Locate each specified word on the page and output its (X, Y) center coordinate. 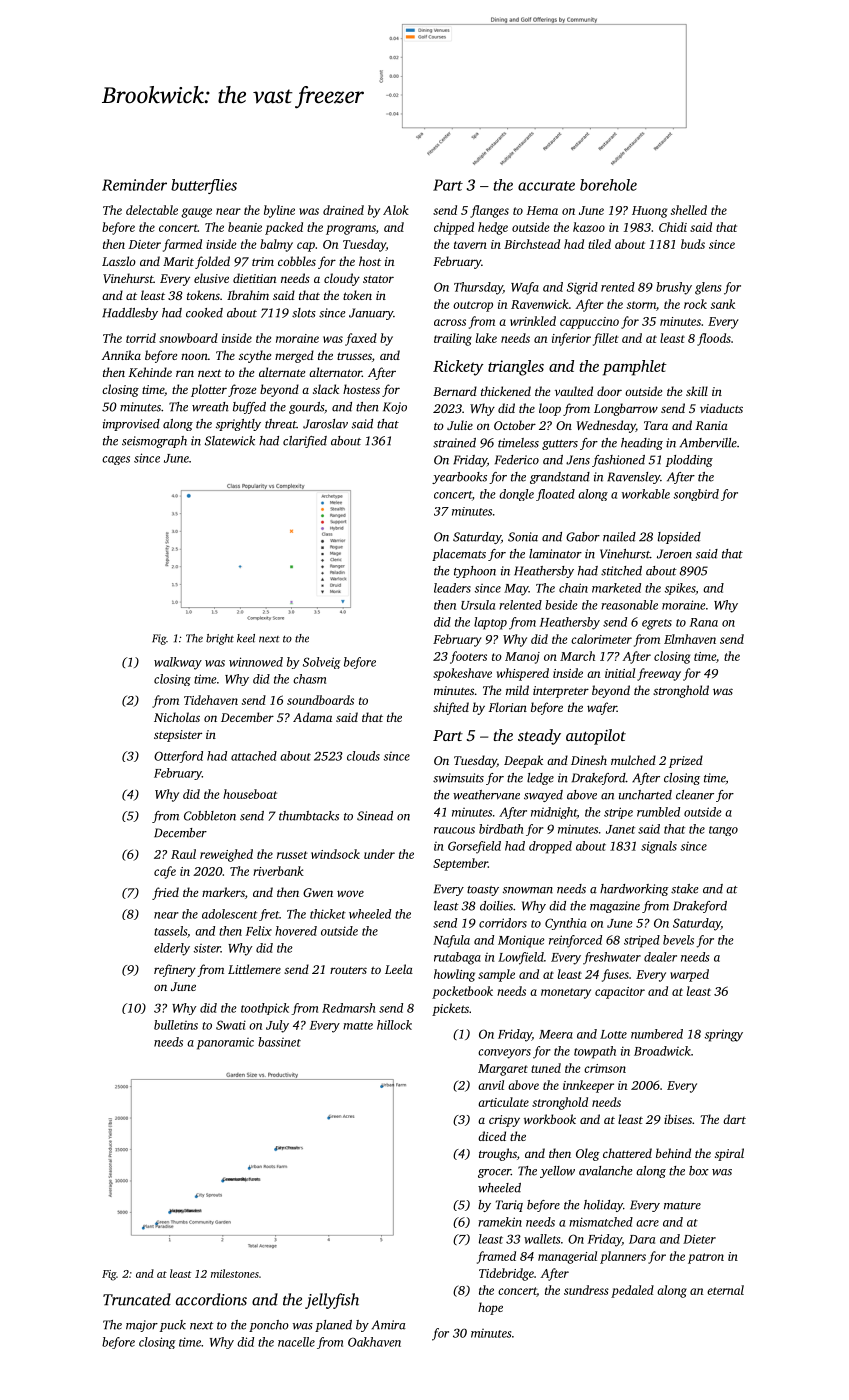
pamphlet (635, 368)
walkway (178, 663)
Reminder (134, 185)
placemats (459, 555)
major (142, 1326)
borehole (608, 185)
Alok (396, 210)
